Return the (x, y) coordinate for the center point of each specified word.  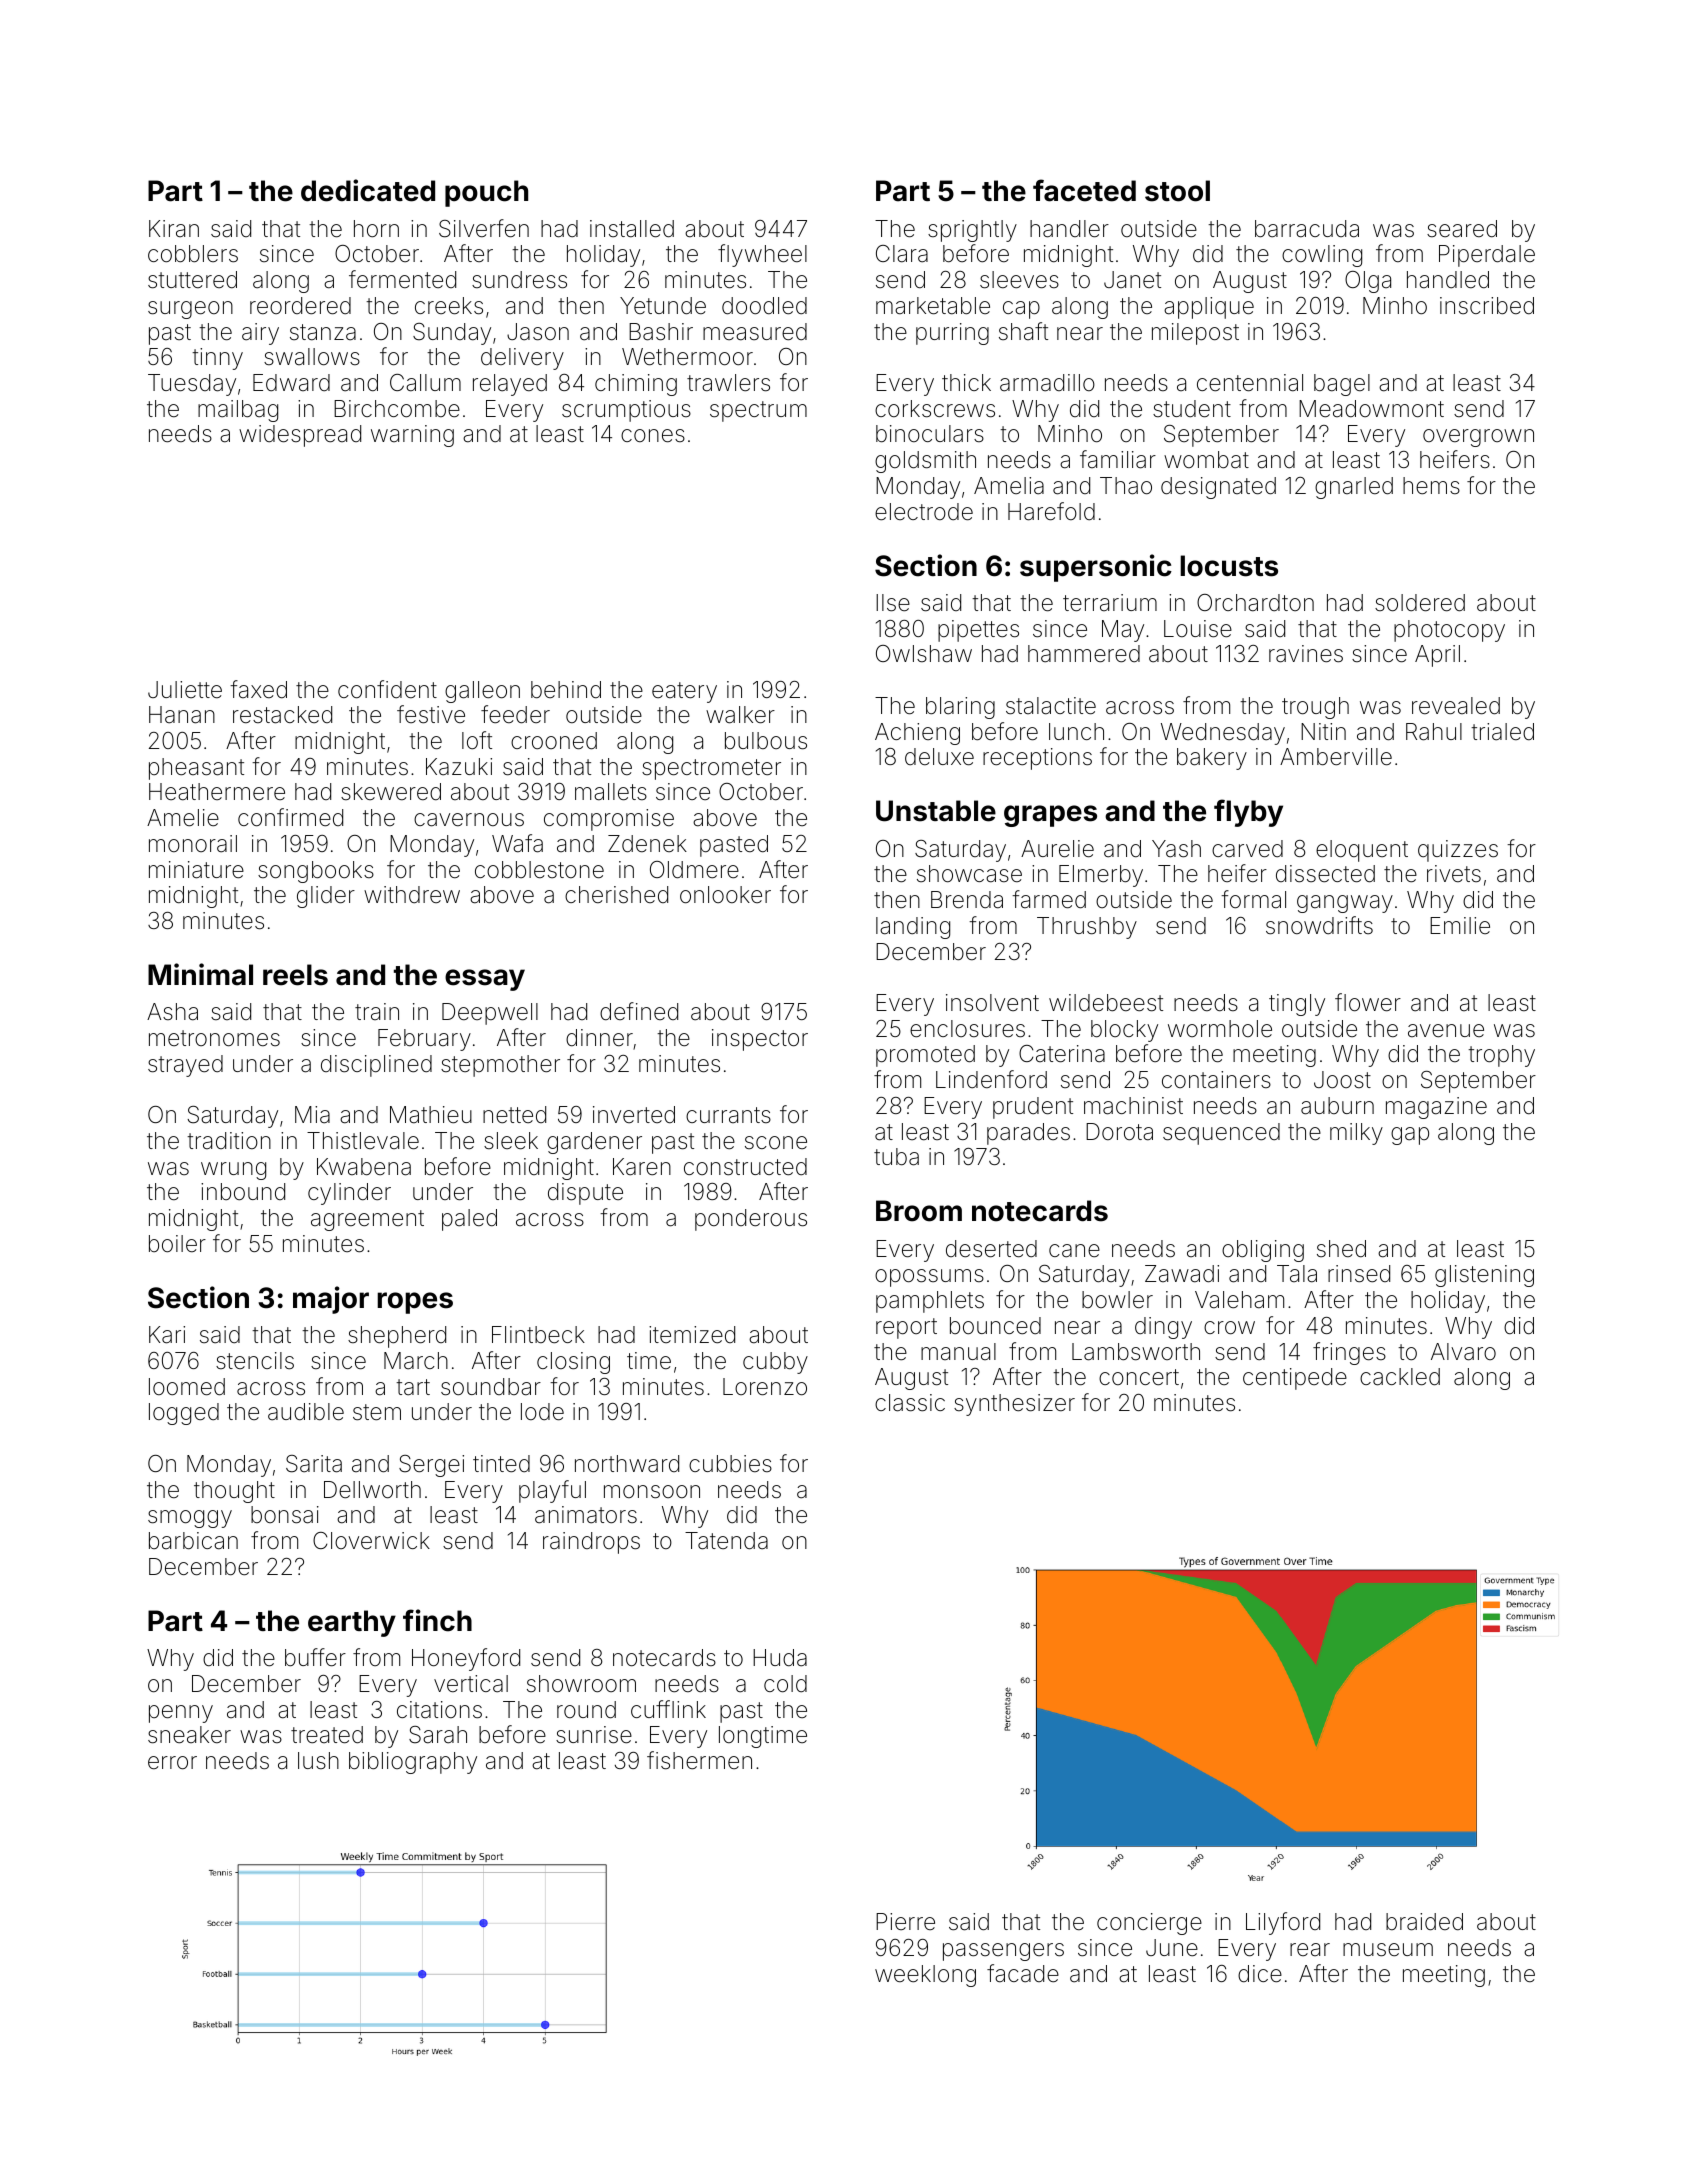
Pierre (905, 1921)
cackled (1400, 1377)
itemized (692, 1335)
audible (306, 1412)
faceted (1084, 190)
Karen (642, 1167)
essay (485, 980)
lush (318, 1760)
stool (1177, 191)
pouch (486, 193)
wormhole (1220, 1028)
